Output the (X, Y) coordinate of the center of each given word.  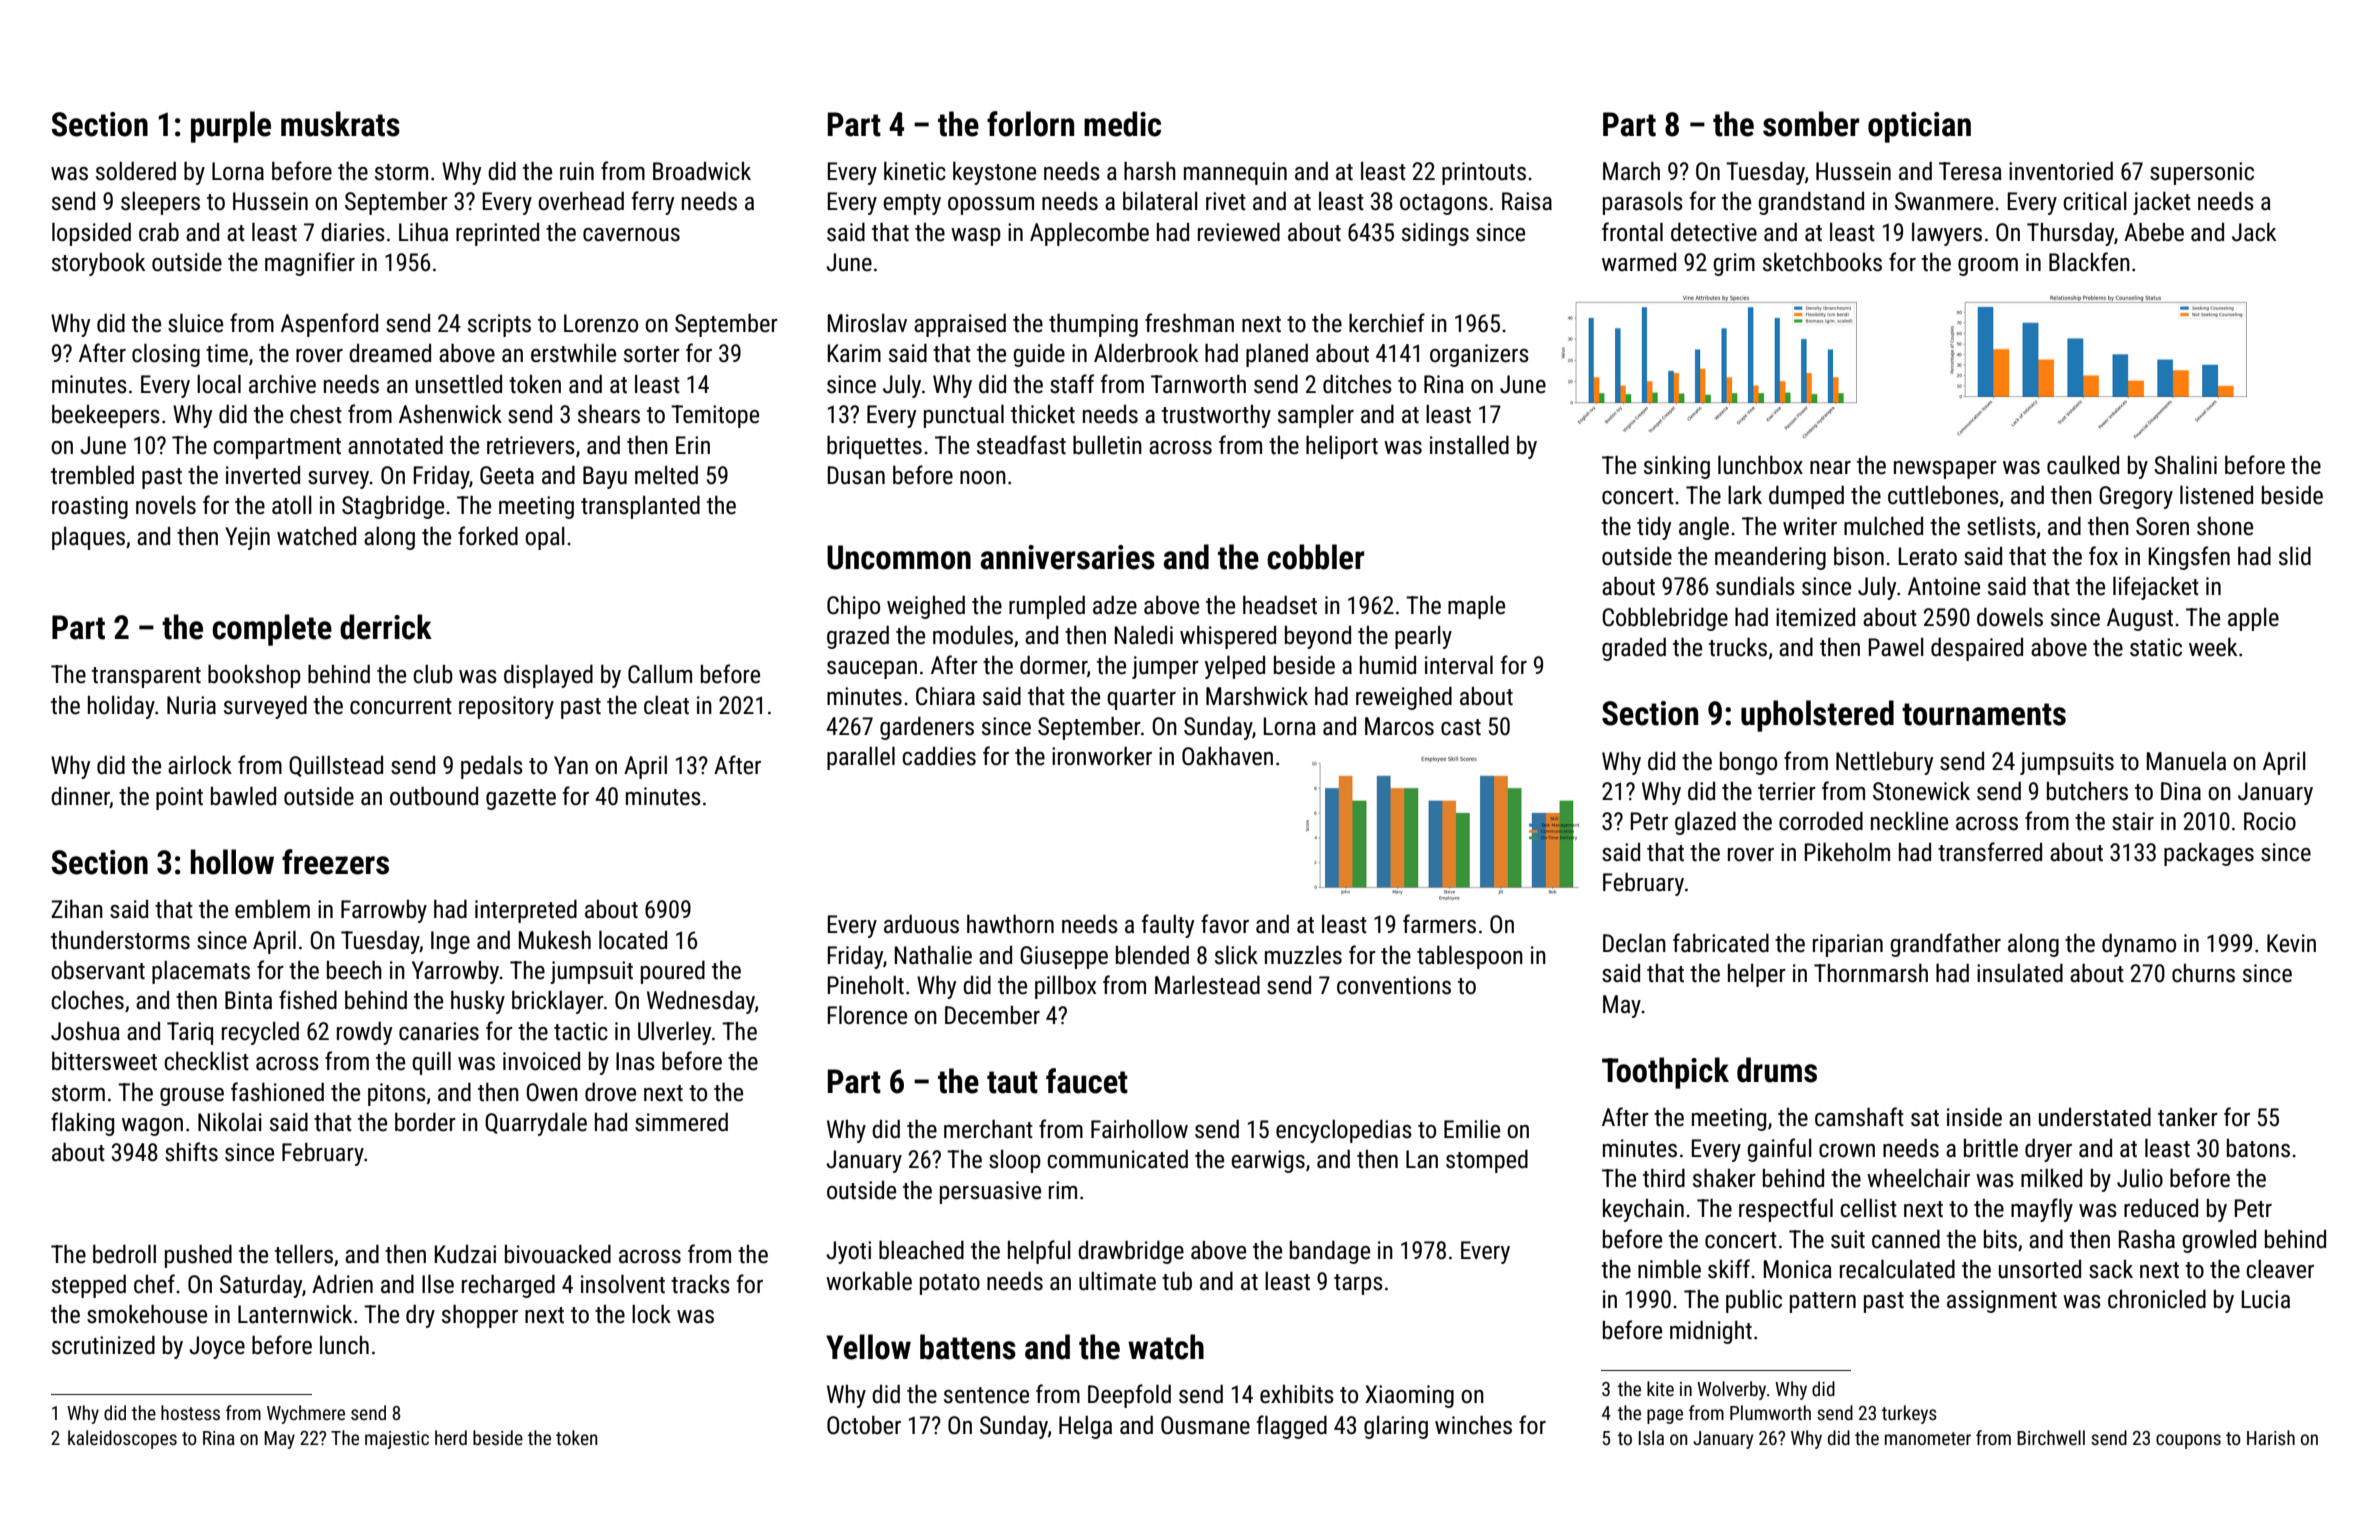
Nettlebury (1884, 763)
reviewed (1239, 232)
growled (2219, 1241)
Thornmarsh (1871, 973)
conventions (1394, 985)
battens (968, 1347)
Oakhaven (1227, 756)
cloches (87, 1000)
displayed (548, 676)
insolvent (623, 1284)
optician (1919, 127)
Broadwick (702, 171)
